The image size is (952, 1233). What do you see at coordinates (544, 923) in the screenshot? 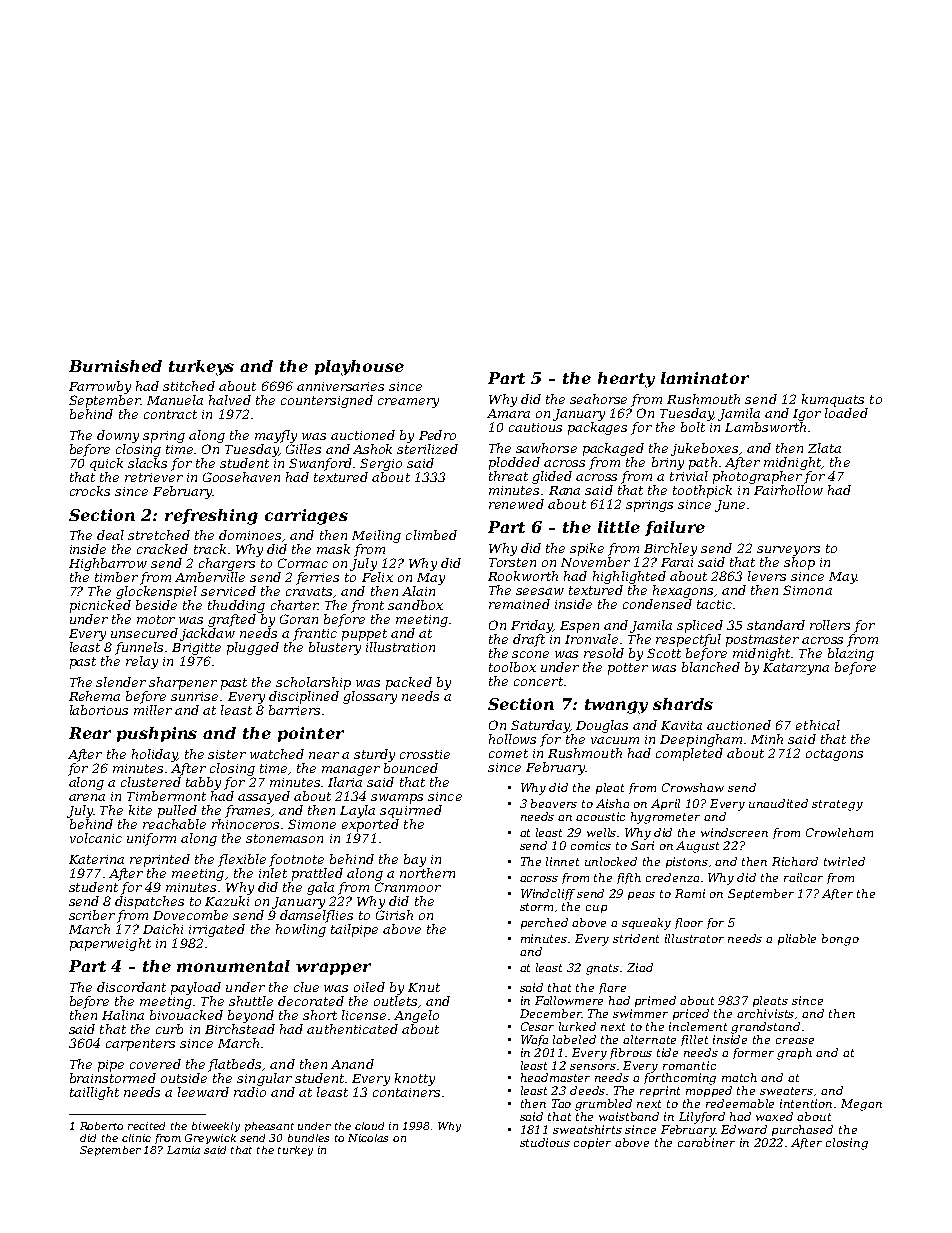
I see `perched` at bounding box center [544, 923].
